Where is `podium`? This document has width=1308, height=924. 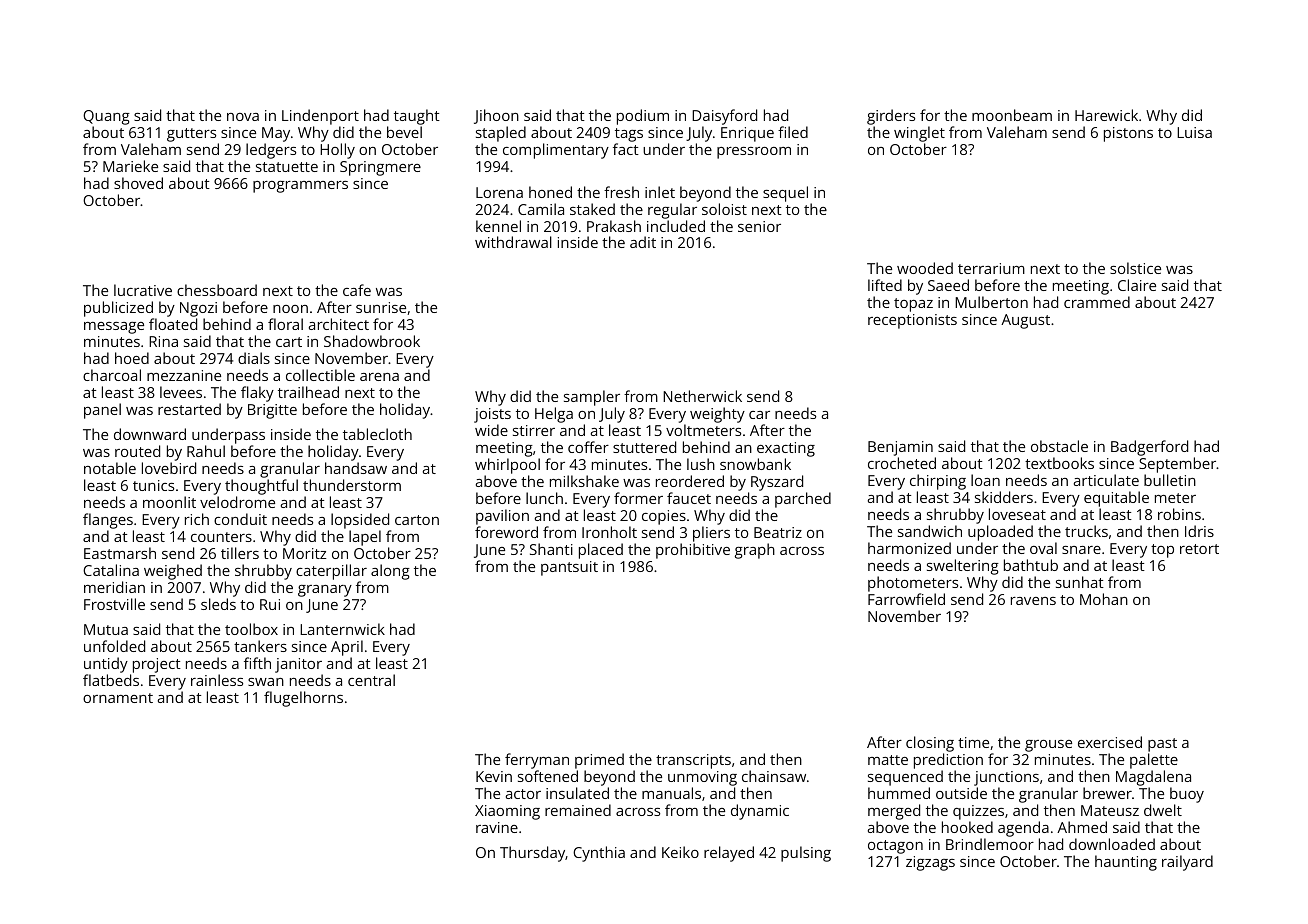 podium is located at coordinates (643, 117).
